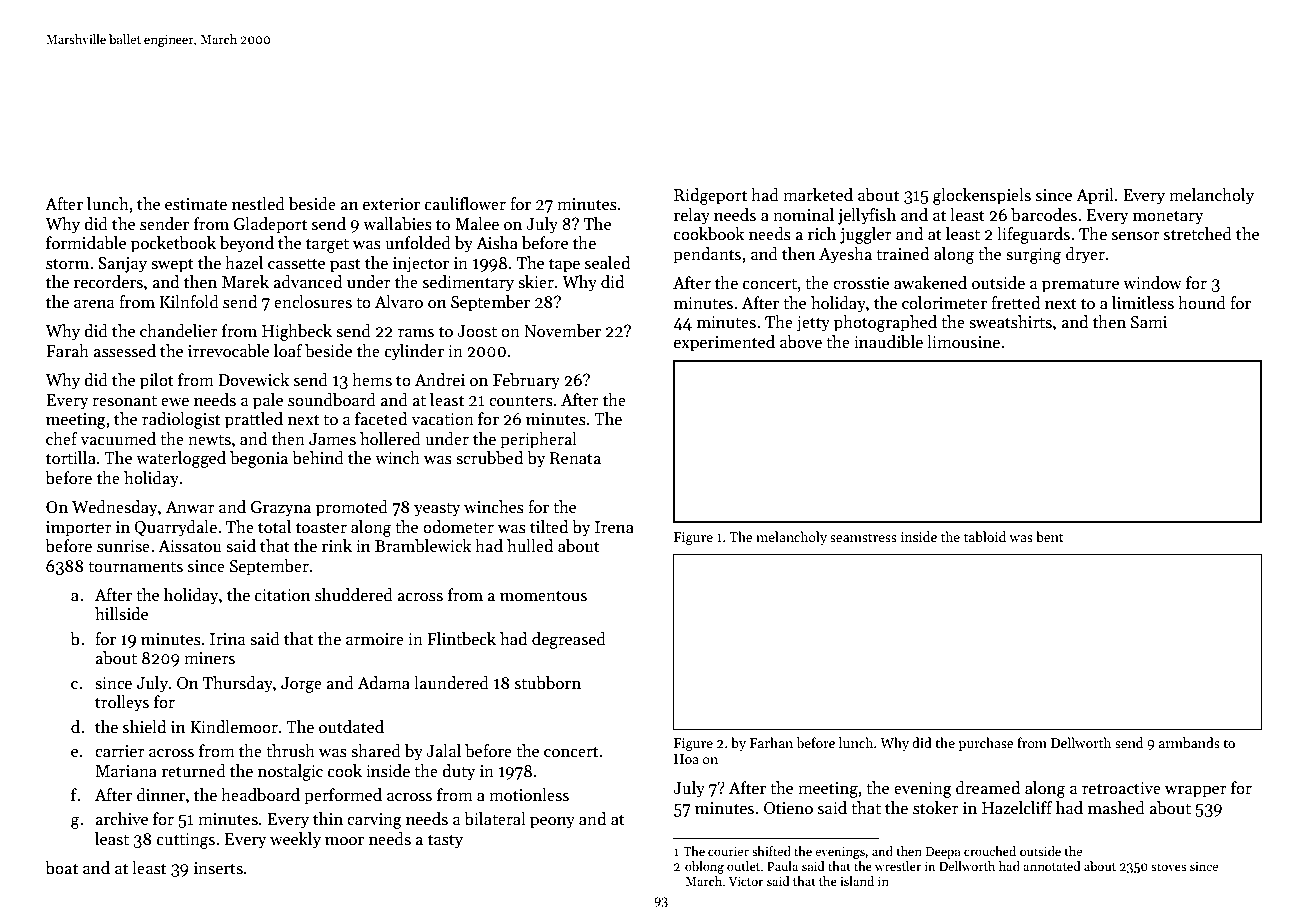 This screenshot has width=1308, height=924. Describe the element at coordinates (985, 536) in the screenshot. I see `tabloid` at that location.
